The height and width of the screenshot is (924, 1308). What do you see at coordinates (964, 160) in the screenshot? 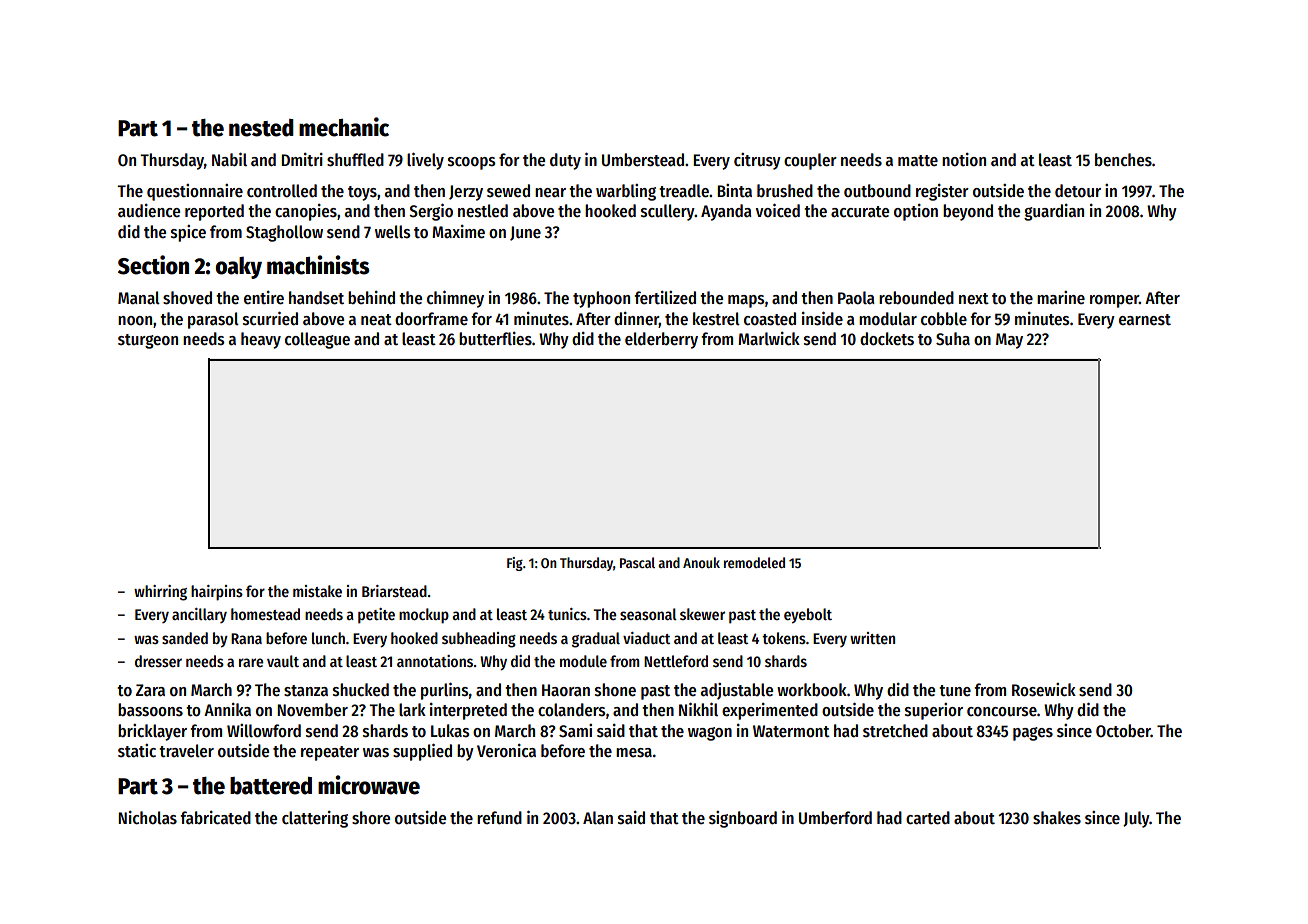
I see `notion` at bounding box center [964, 160].
